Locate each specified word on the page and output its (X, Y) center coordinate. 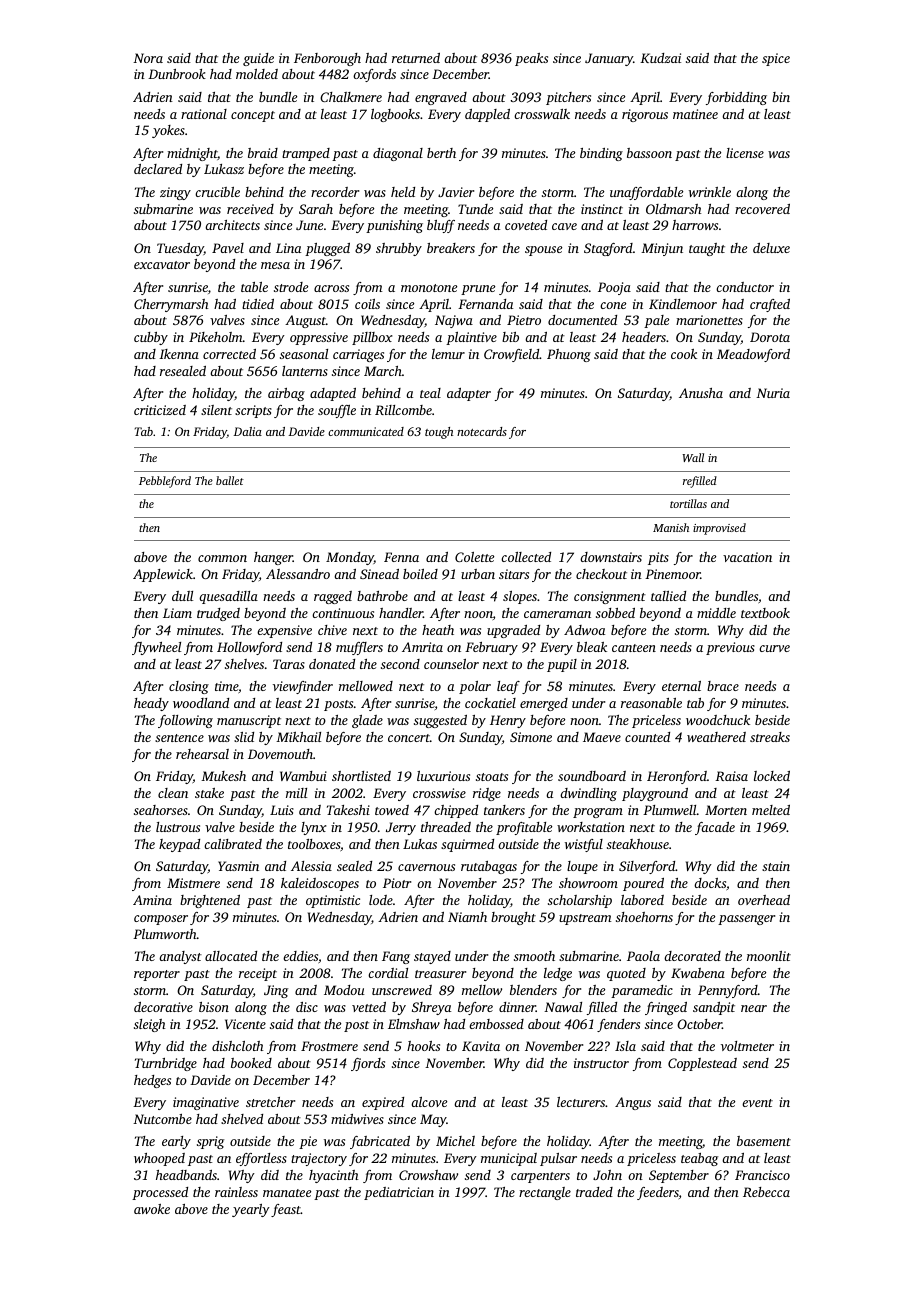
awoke (152, 1209)
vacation (747, 557)
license (745, 153)
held (403, 192)
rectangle (545, 1193)
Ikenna (179, 354)
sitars (514, 574)
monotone (429, 288)
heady (151, 704)
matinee (695, 114)
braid (263, 153)
